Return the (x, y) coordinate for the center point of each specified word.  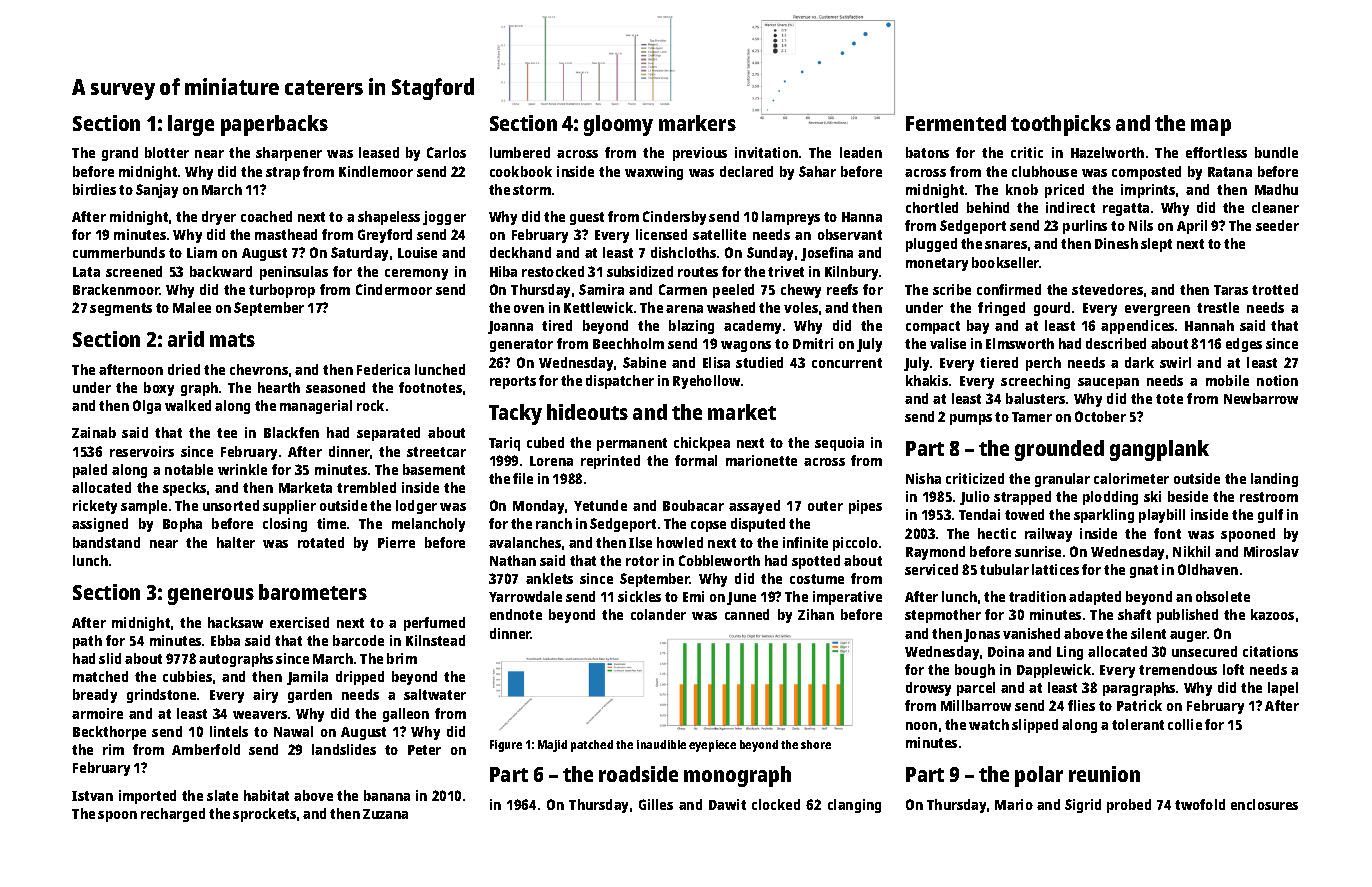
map (1211, 127)
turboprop (282, 291)
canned (747, 614)
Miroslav (1271, 551)
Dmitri (813, 343)
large (191, 125)
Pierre (396, 542)
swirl (1175, 362)
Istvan (92, 796)
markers (697, 123)
